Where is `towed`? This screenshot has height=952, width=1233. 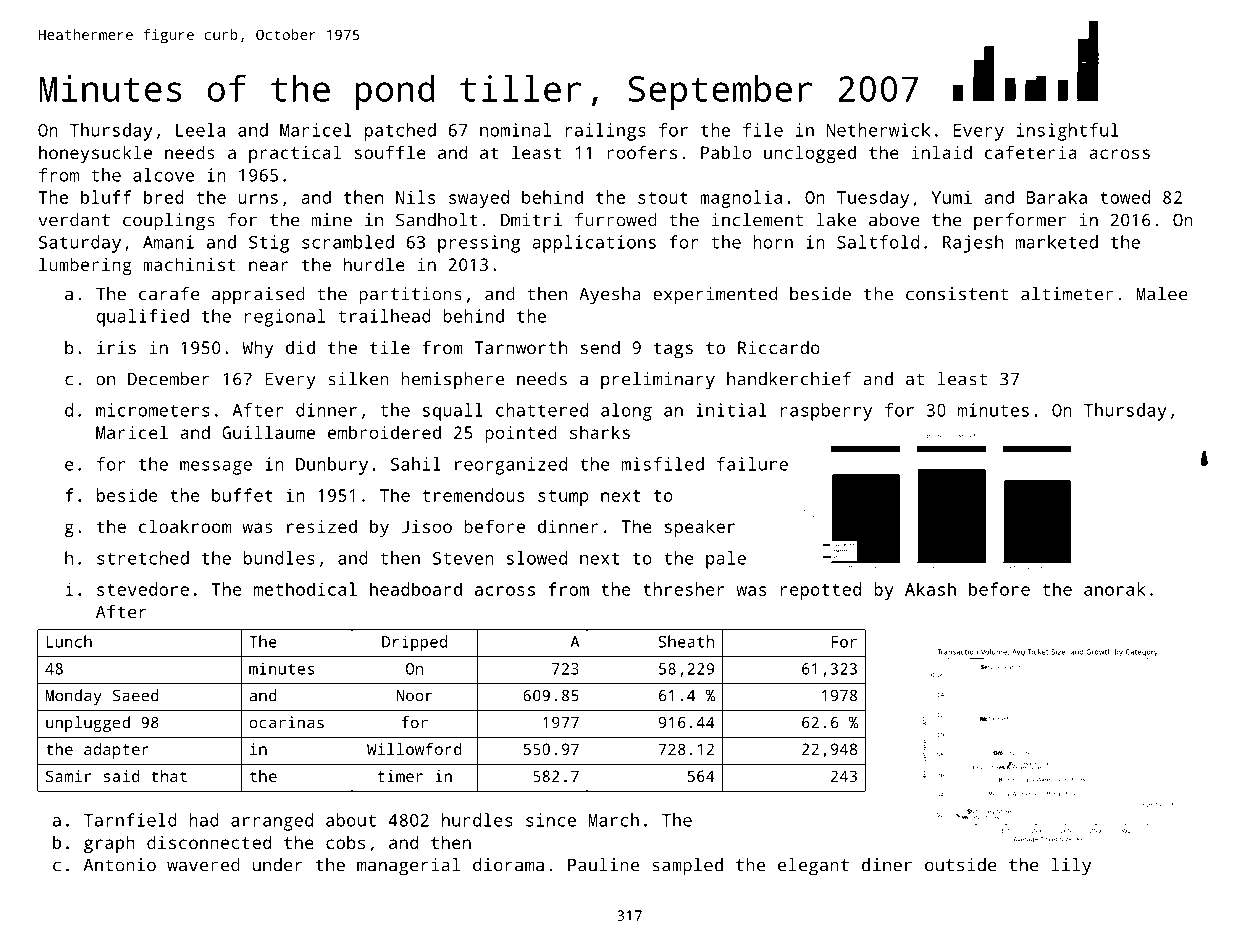 towed is located at coordinates (1125, 197).
